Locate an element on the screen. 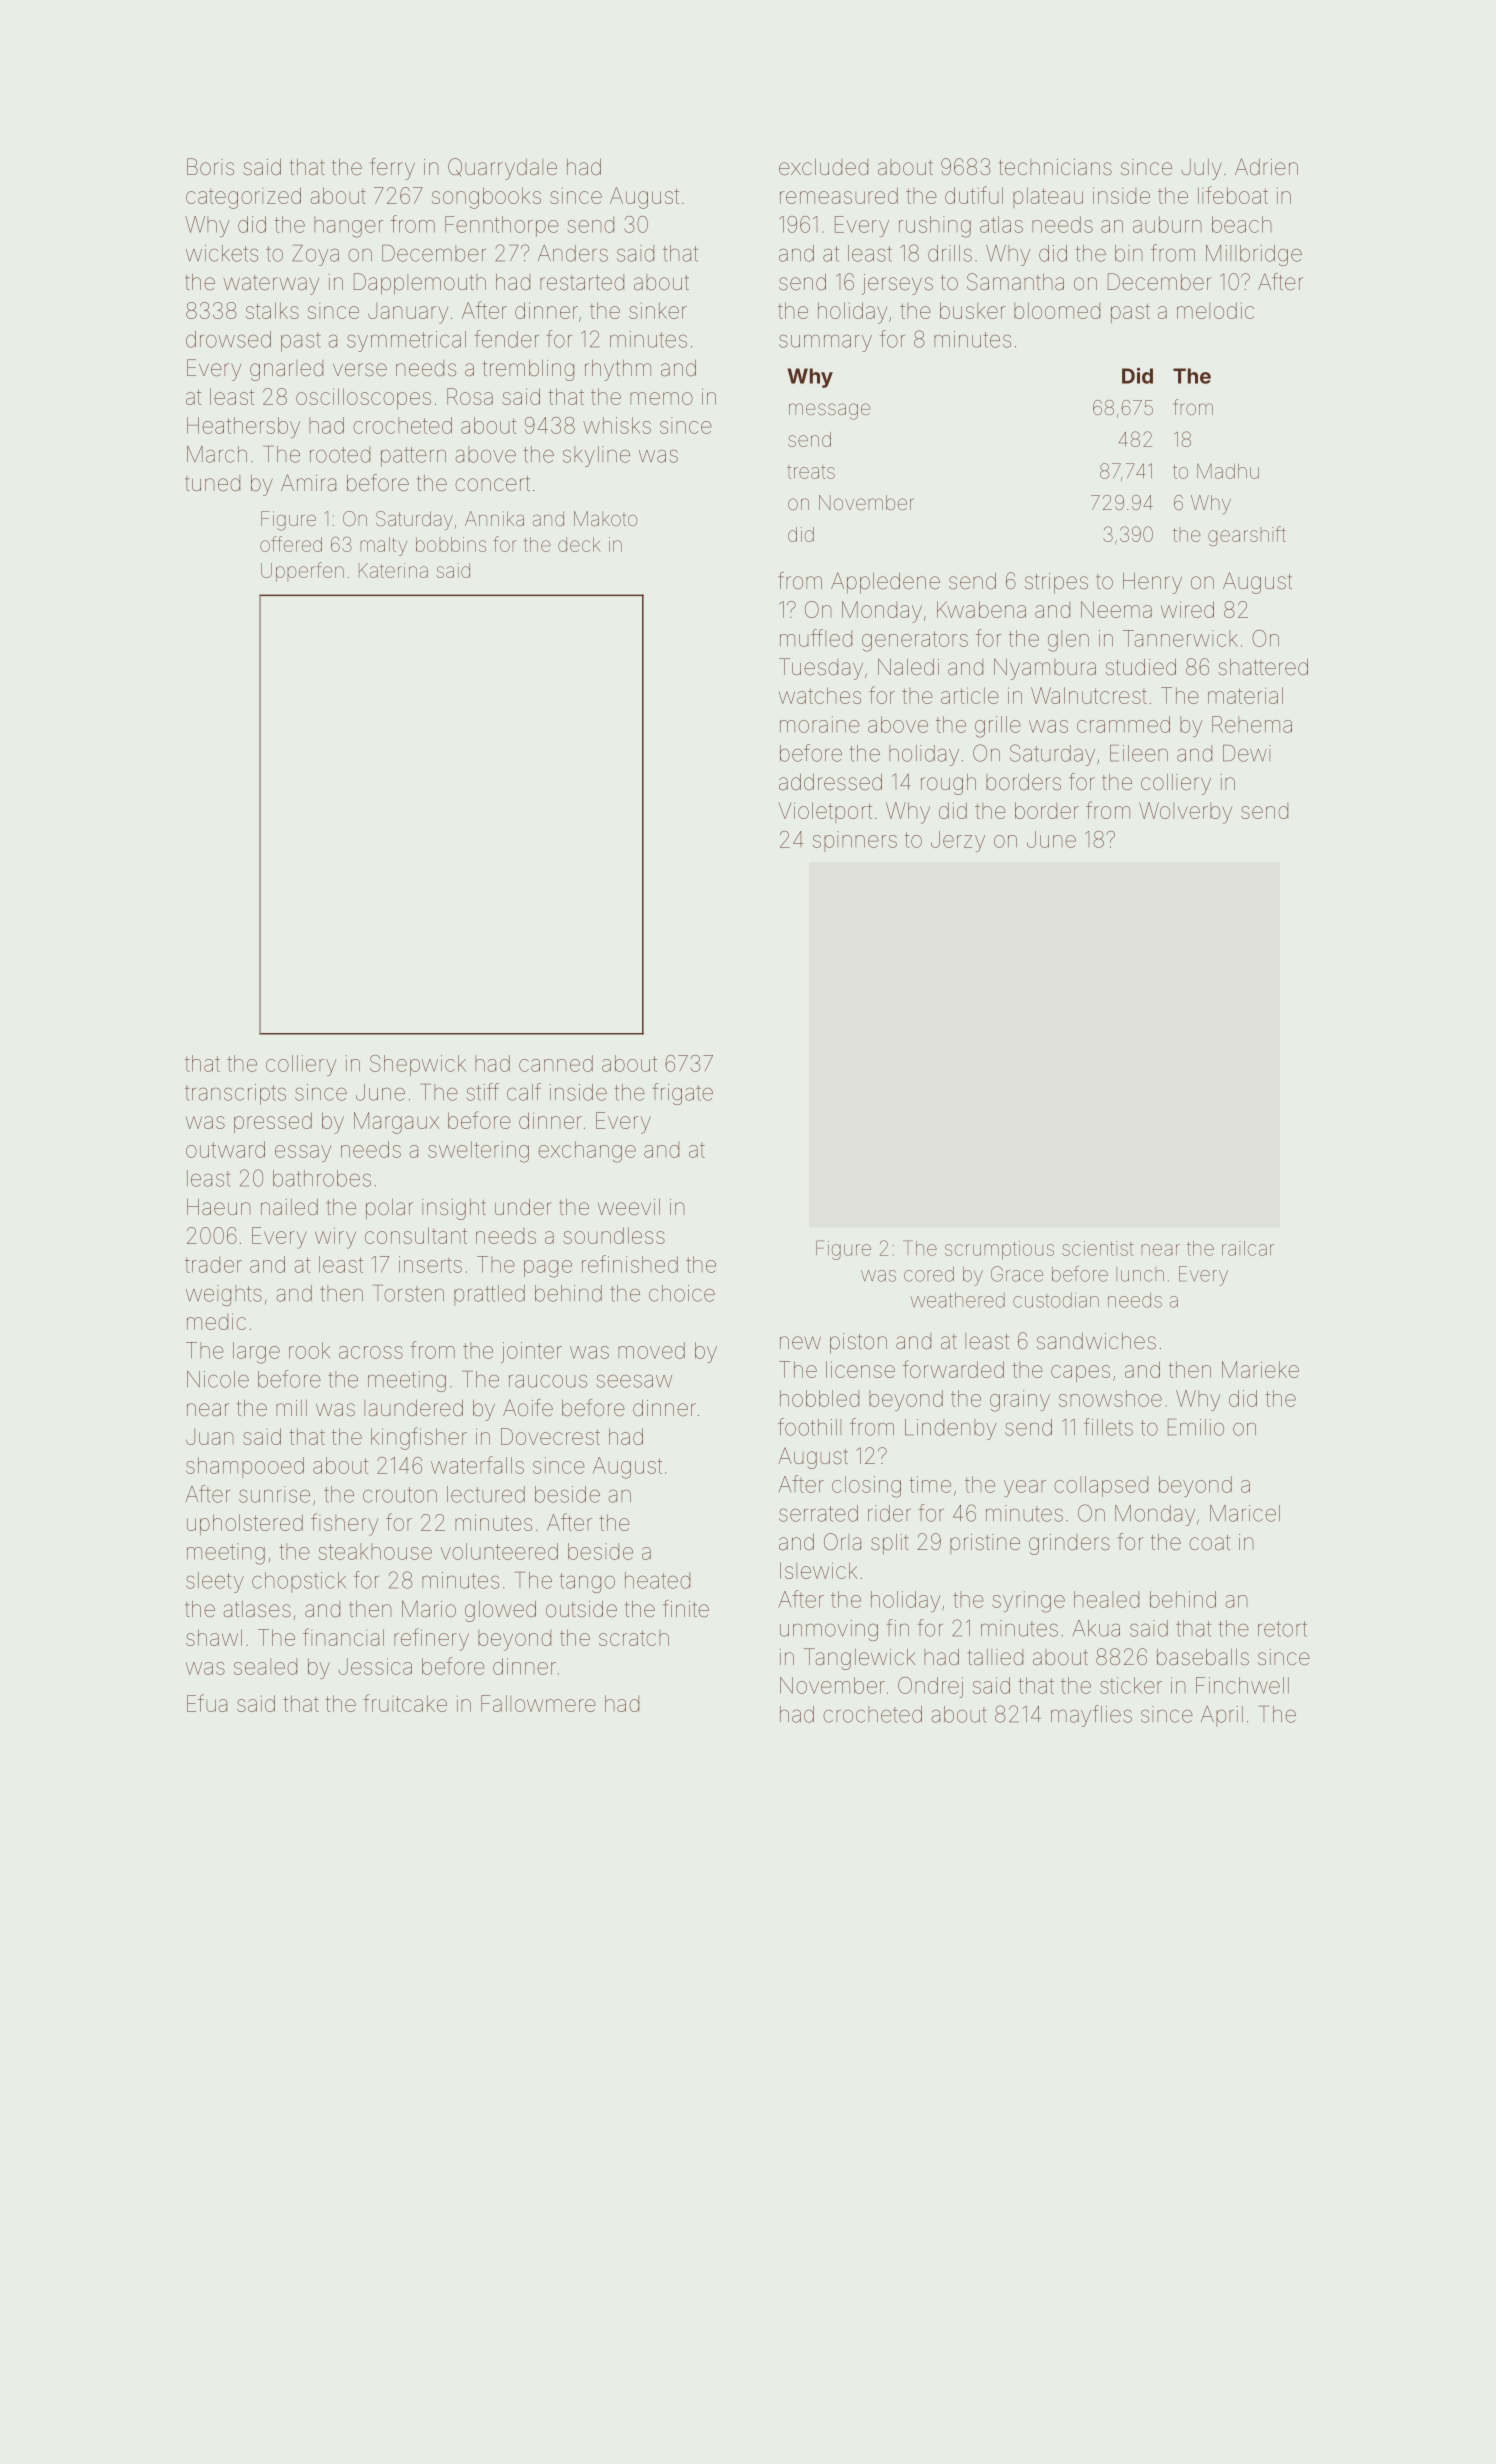 Image resolution: width=1496 pixels, height=2464 pixels. deck is located at coordinates (579, 544).
